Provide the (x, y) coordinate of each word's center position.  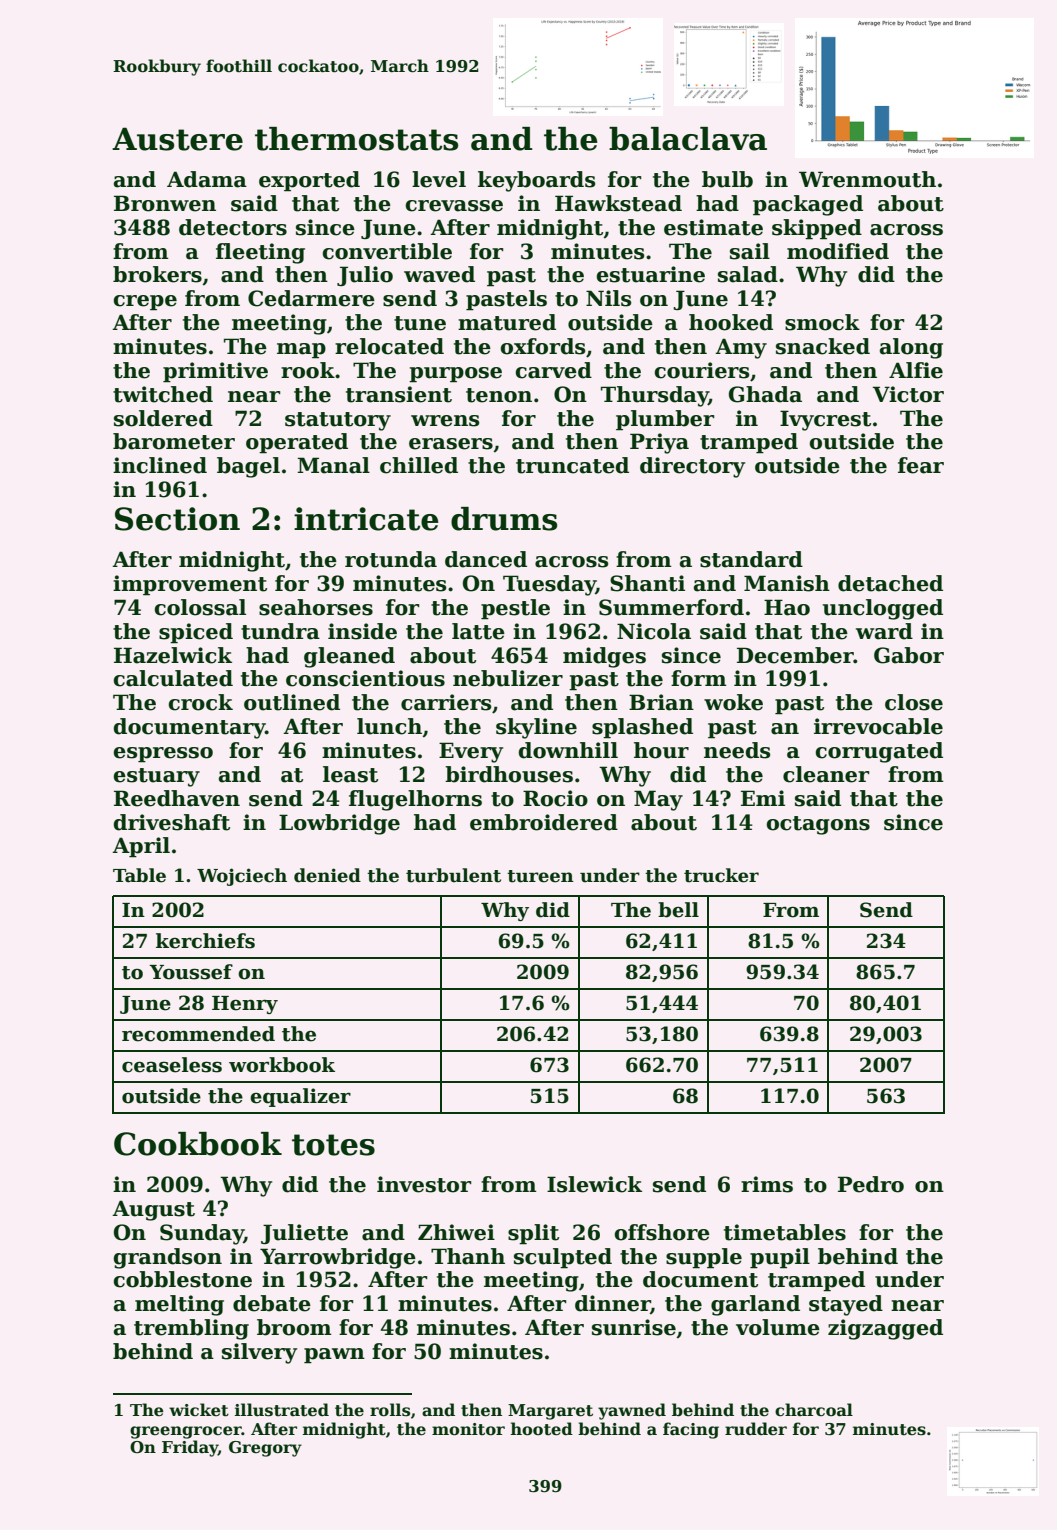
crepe (145, 303)
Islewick (594, 1184)
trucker (721, 875)
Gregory (265, 1449)
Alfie (916, 370)
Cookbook (198, 1144)
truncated (572, 465)
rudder (756, 1428)
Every (471, 752)
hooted (542, 1429)
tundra (280, 631)
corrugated (879, 752)
